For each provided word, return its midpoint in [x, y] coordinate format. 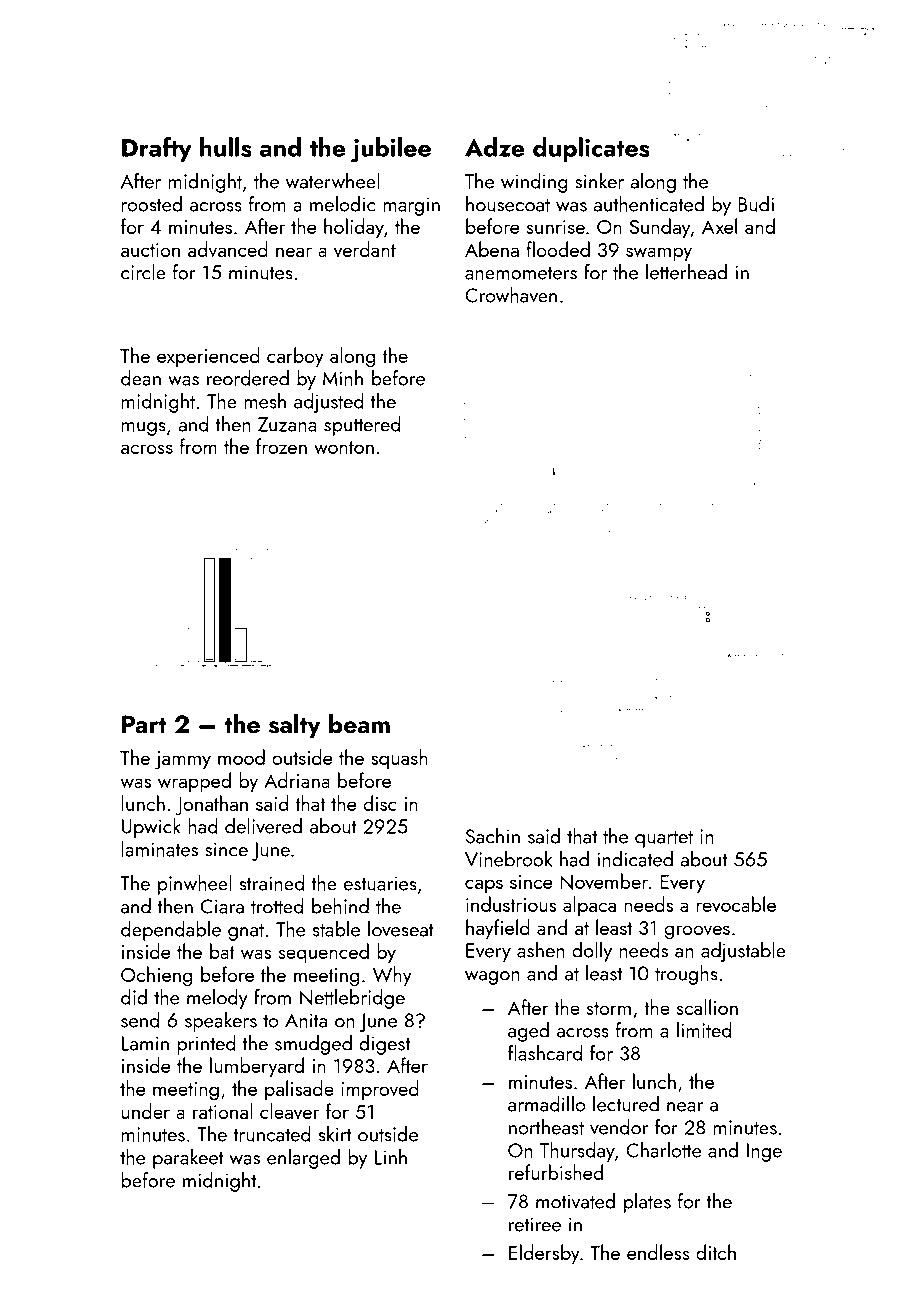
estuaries [380, 883]
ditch [716, 1252]
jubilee [391, 150]
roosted [152, 204]
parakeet [188, 1159]
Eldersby [544, 1254]
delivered [263, 826]
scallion [707, 1007]
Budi [756, 204]
